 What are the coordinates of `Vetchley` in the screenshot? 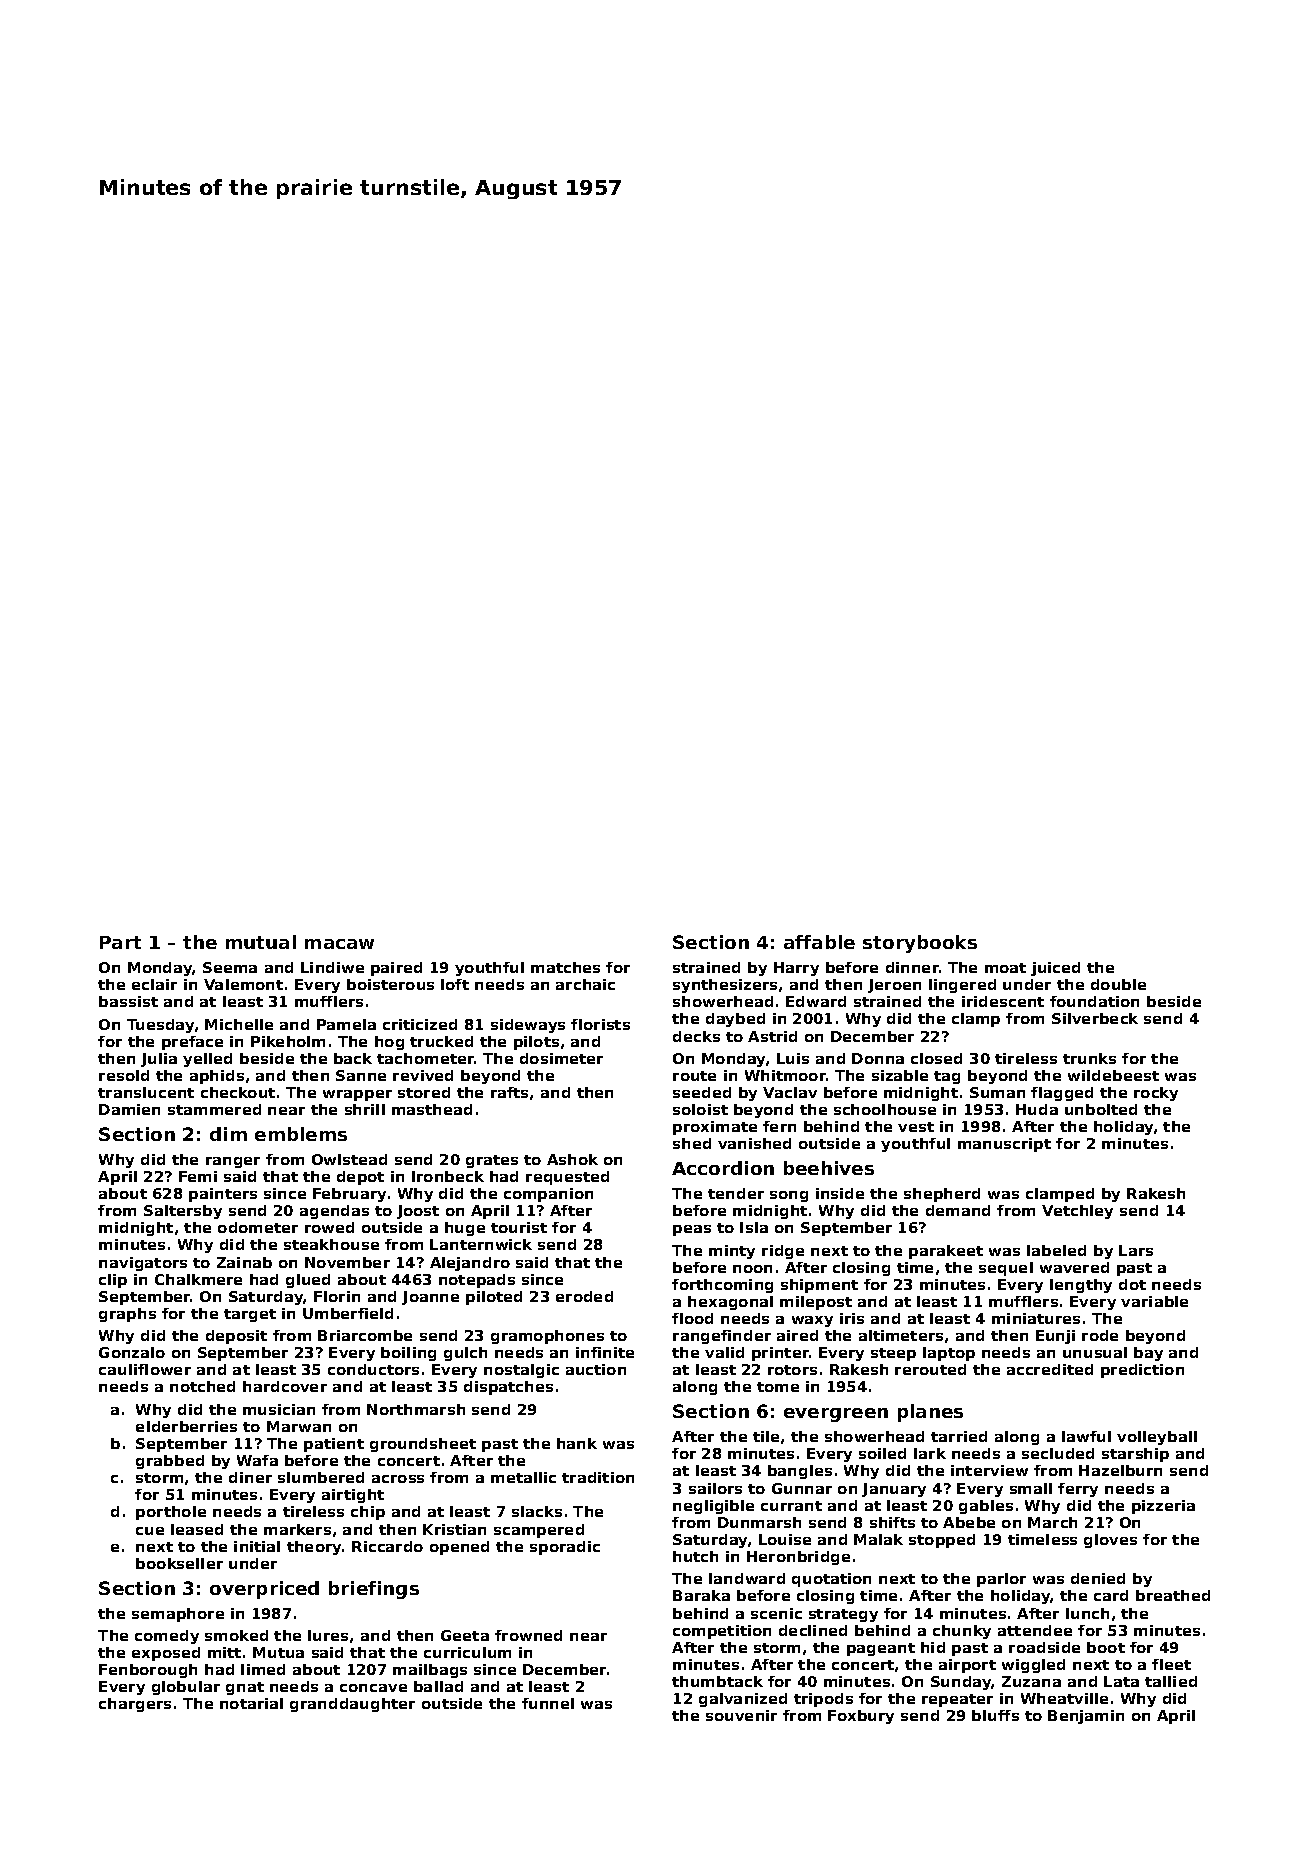 It's located at (1077, 1212).
